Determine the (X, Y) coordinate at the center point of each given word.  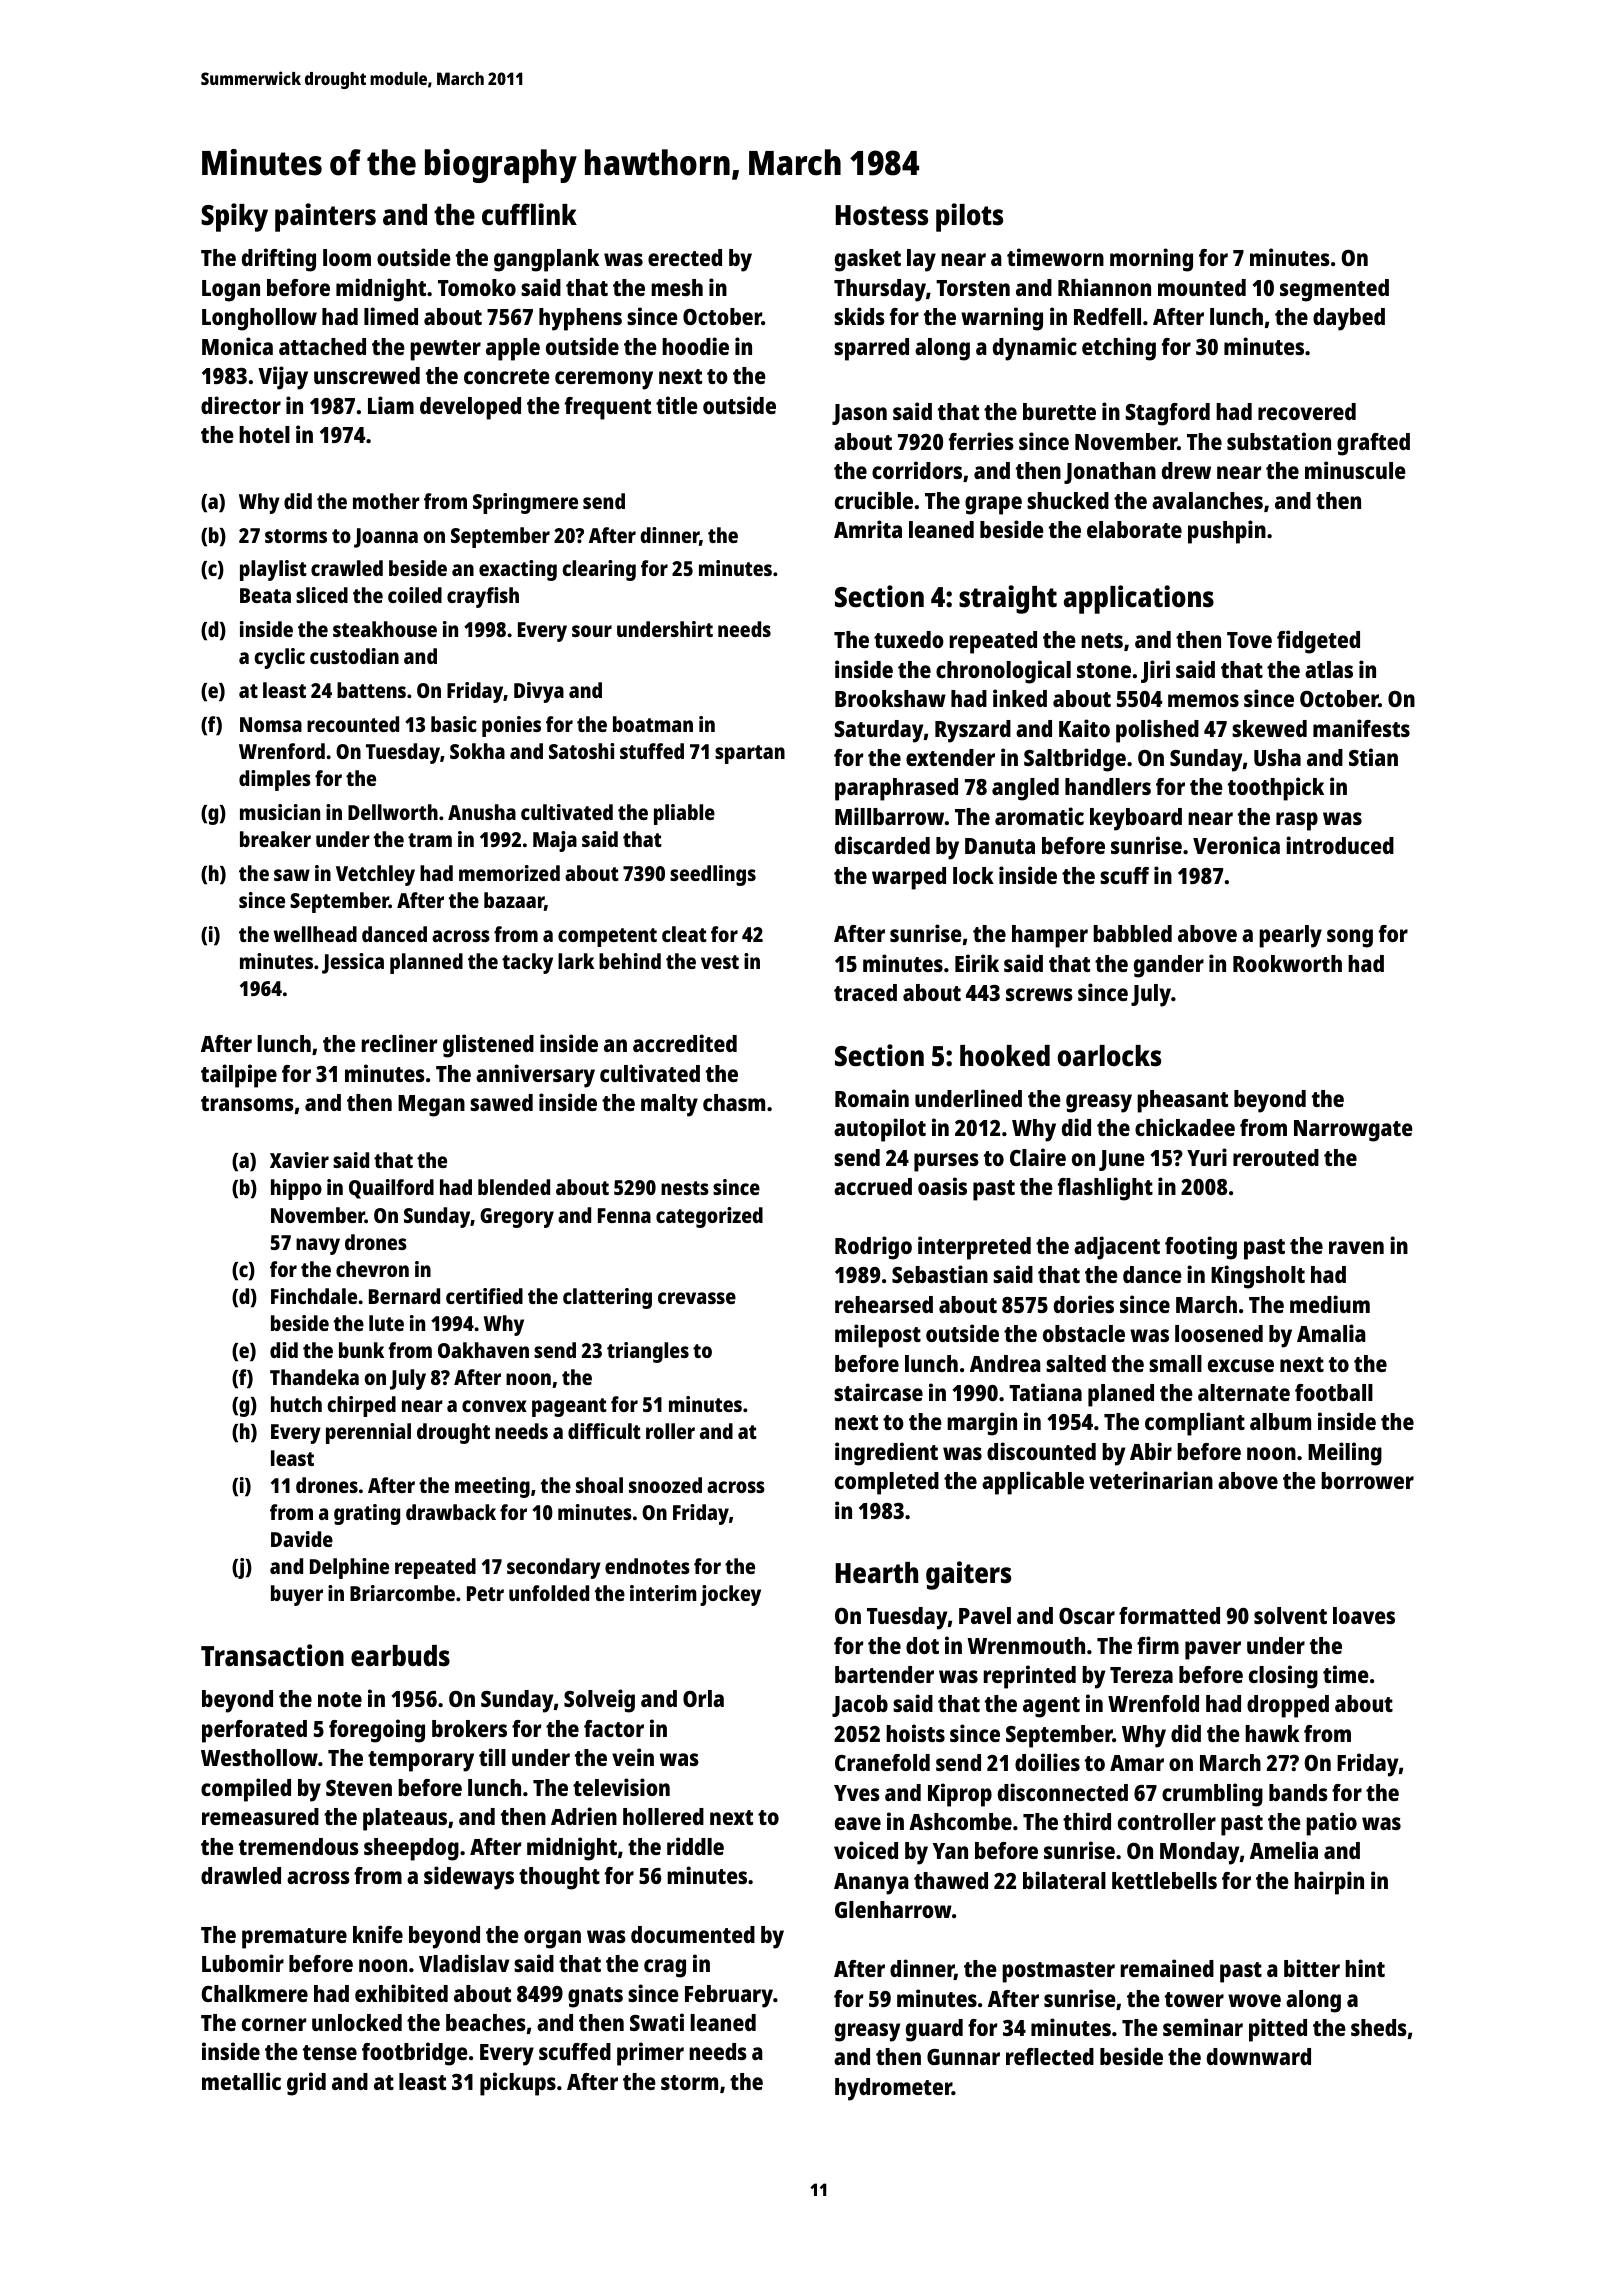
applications (1139, 599)
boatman (653, 724)
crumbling (1212, 1795)
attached (322, 346)
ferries (981, 441)
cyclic (279, 658)
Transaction (272, 1655)
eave (858, 1823)
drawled (241, 1875)
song (1350, 938)
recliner (400, 1043)
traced (865, 992)
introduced (1340, 845)
